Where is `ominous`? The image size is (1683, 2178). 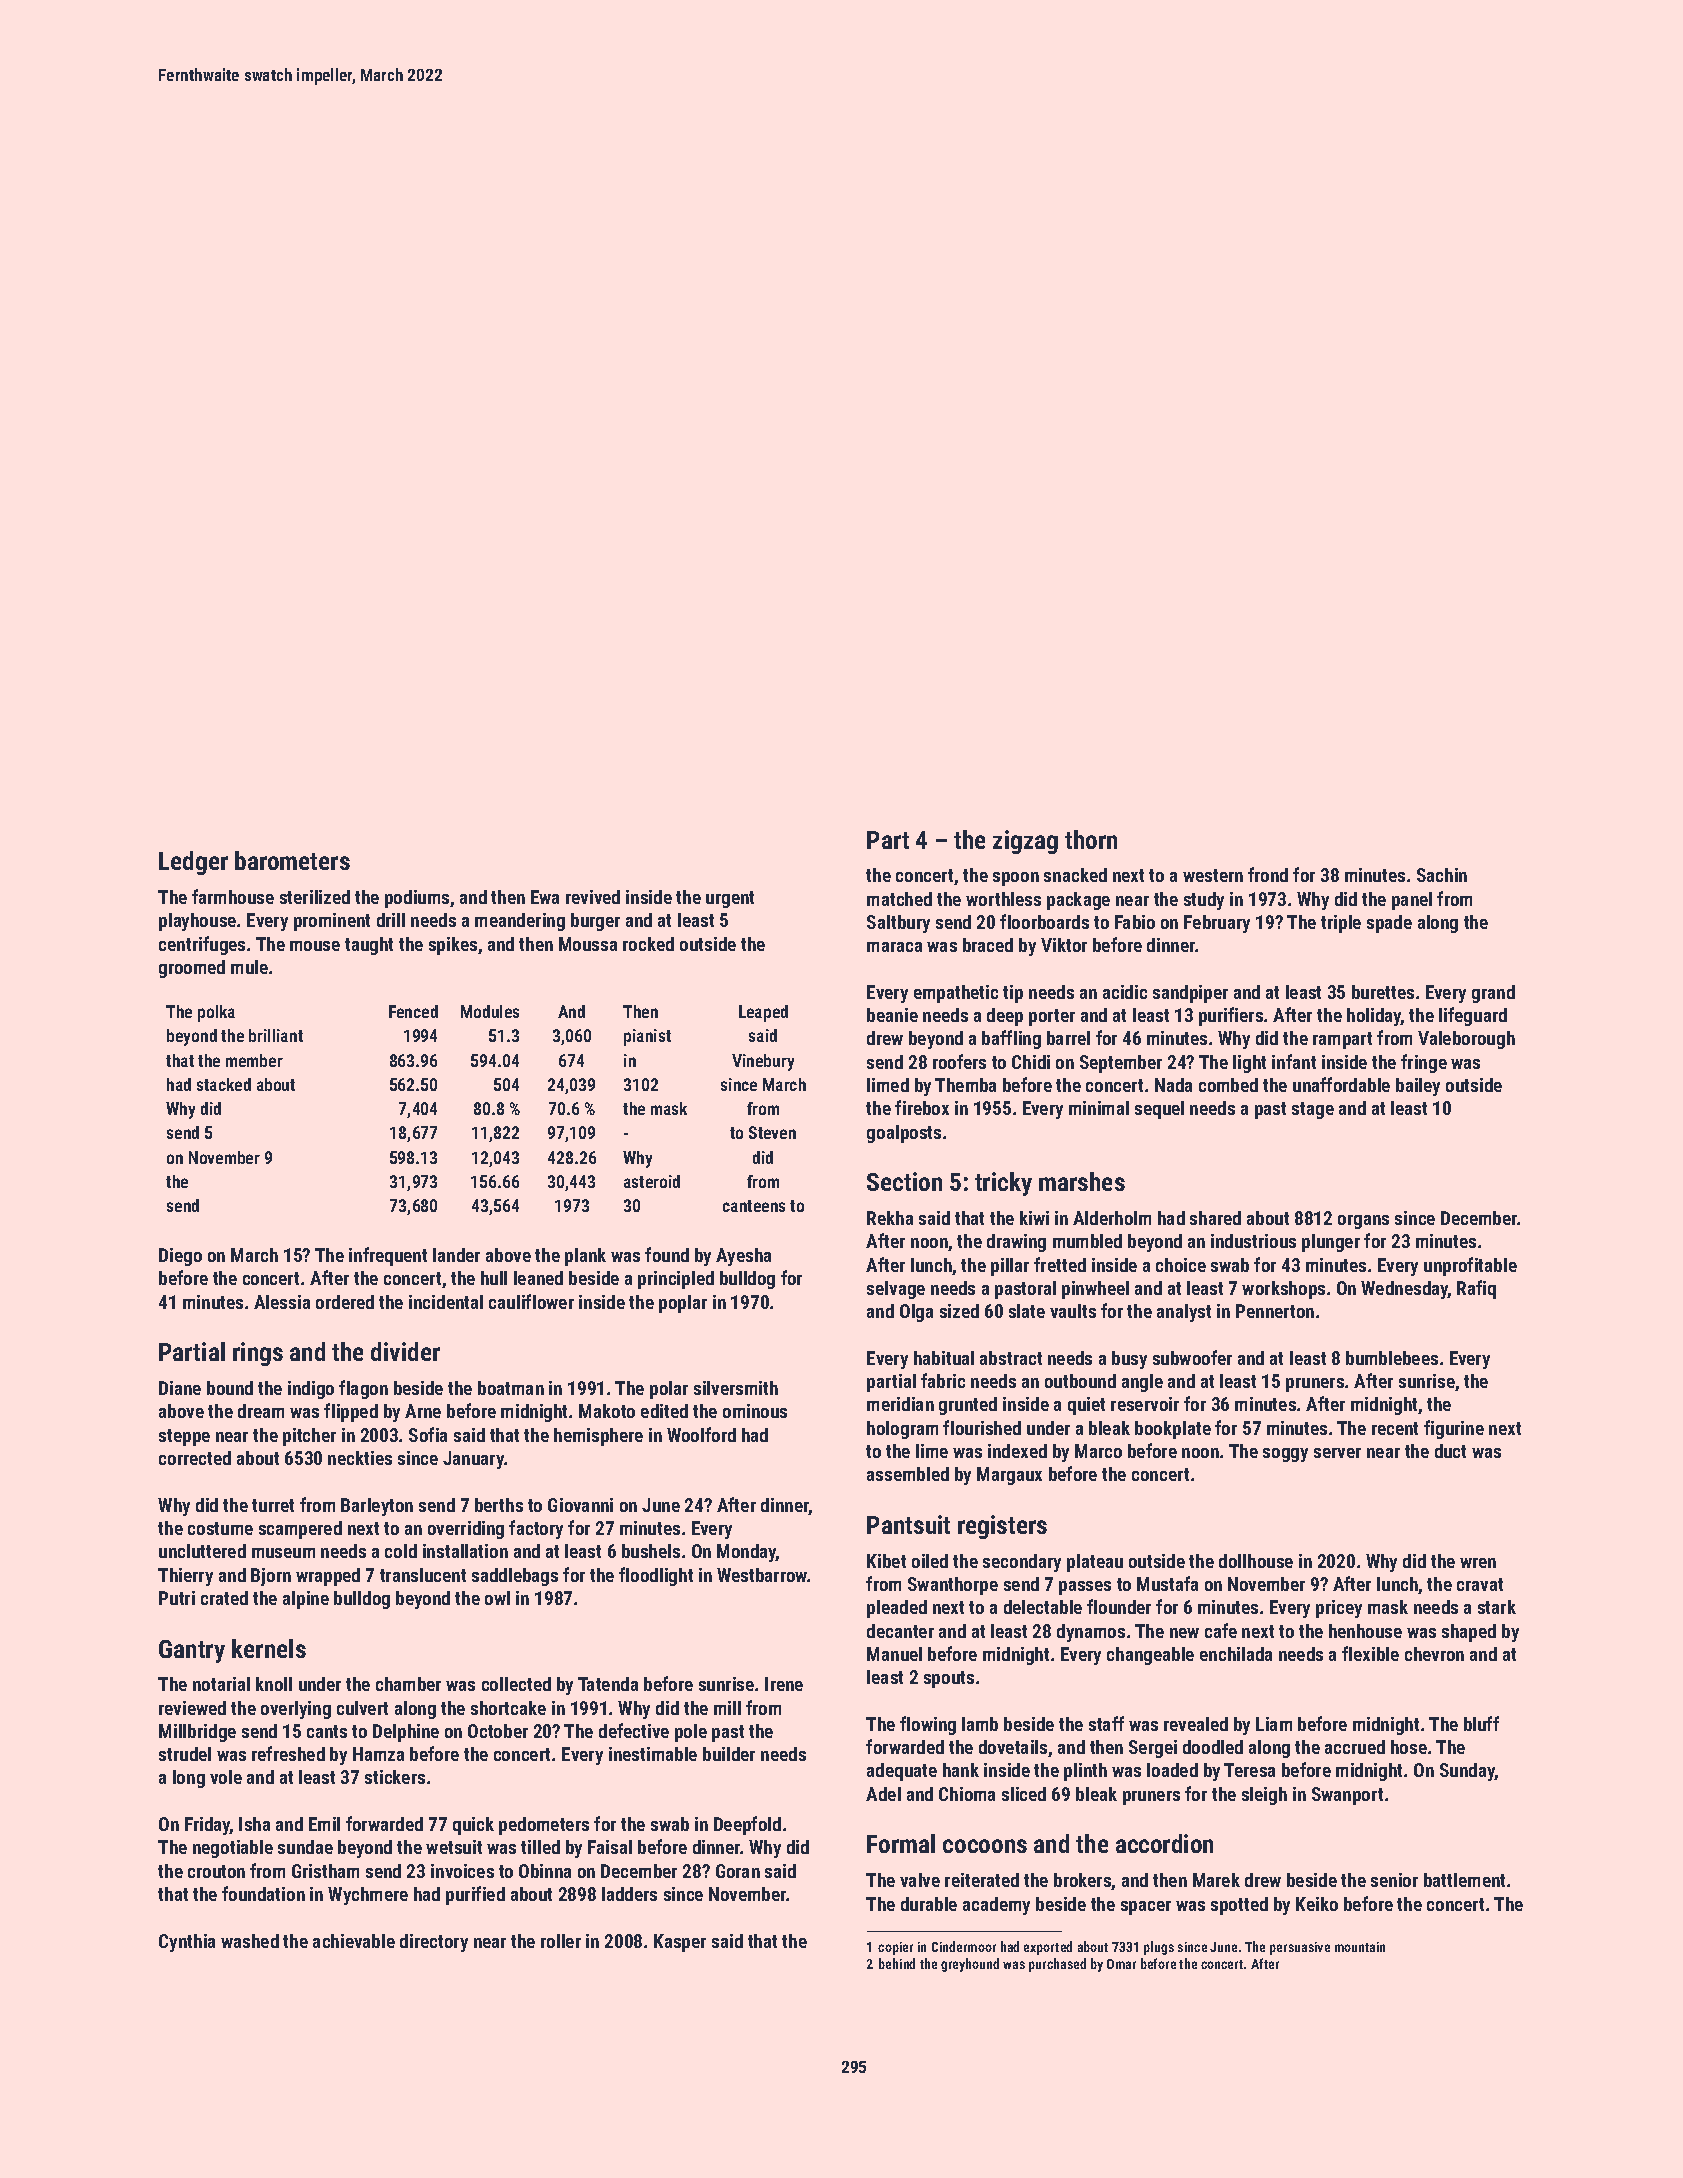 ominous is located at coordinates (755, 1411).
